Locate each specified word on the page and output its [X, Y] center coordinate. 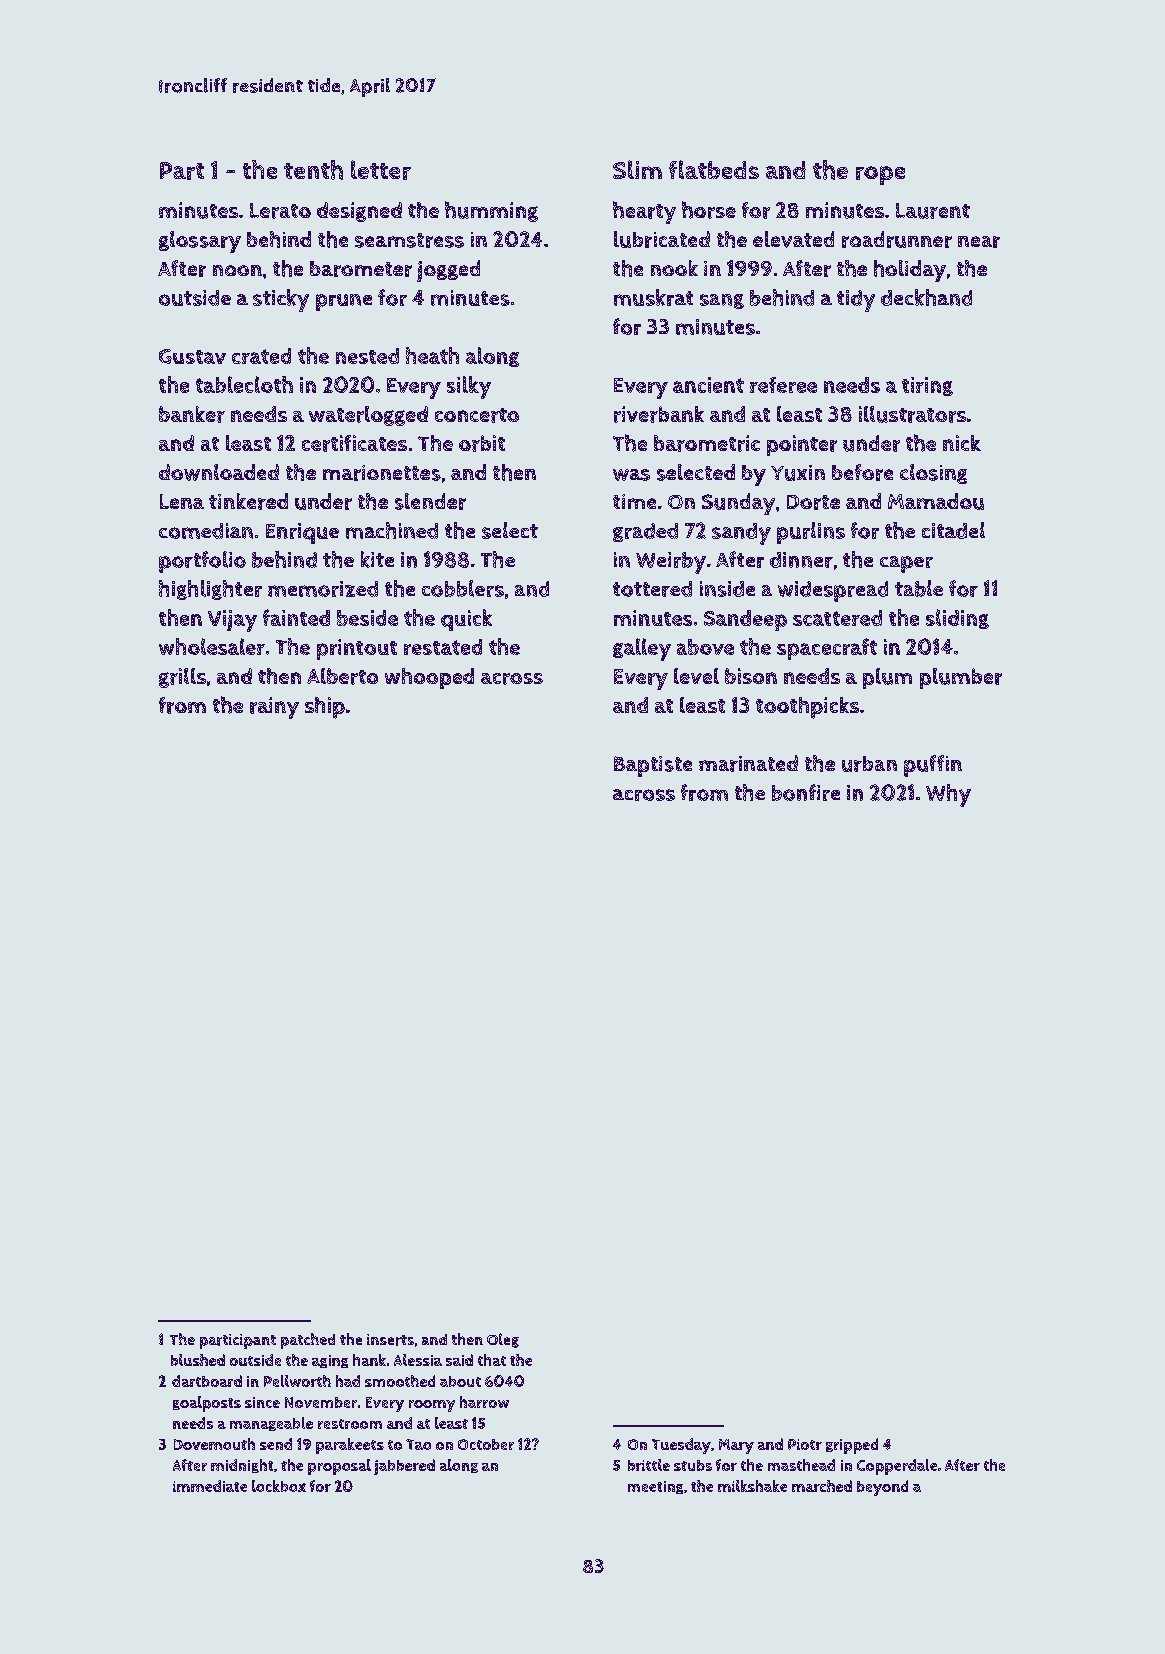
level [696, 676]
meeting [655, 1487]
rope [880, 175]
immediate [210, 1486]
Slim [637, 169]
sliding [957, 619]
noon [237, 270]
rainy [274, 708]
